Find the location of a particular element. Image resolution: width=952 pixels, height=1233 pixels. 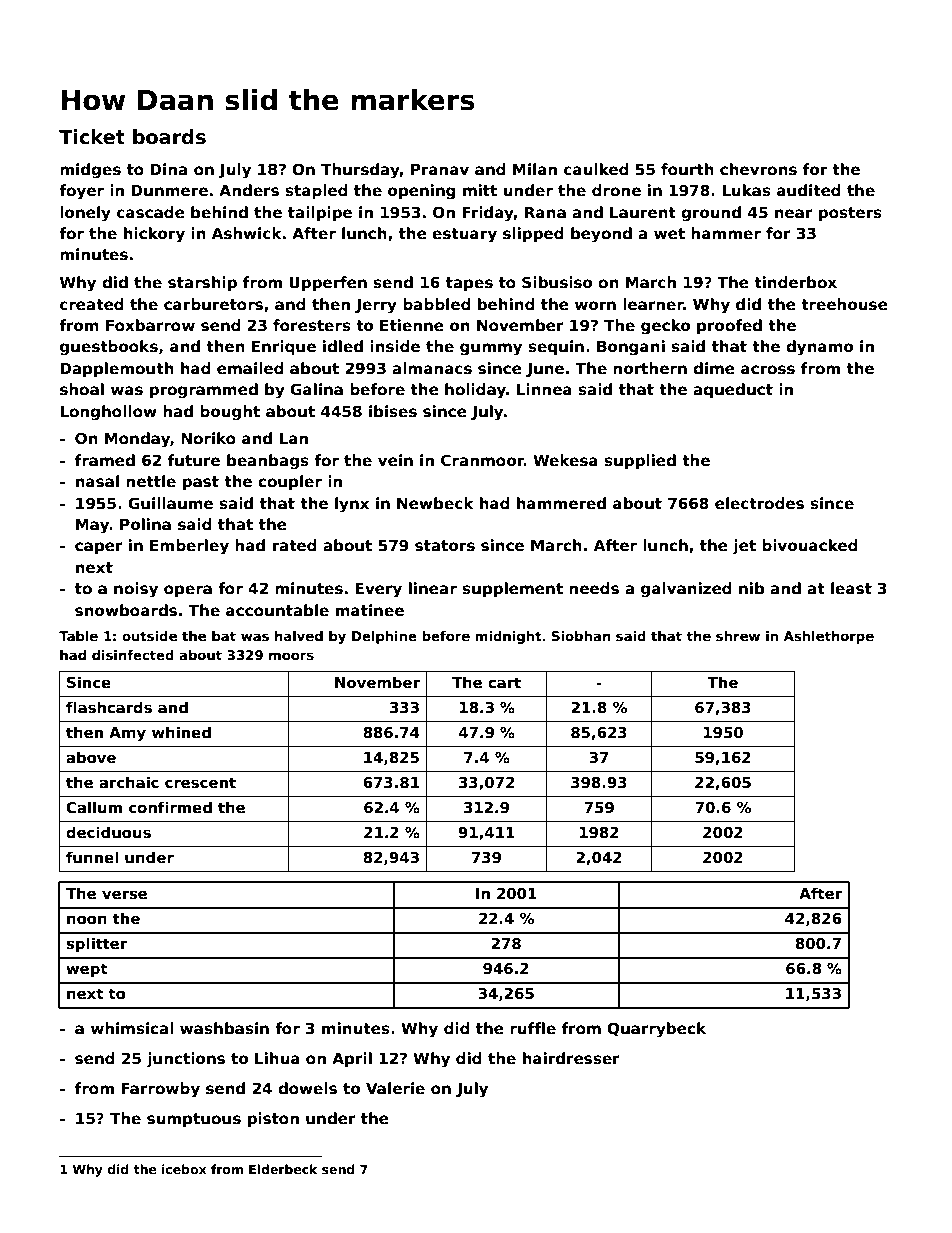

fourth is located at coordinates (687, 169).
